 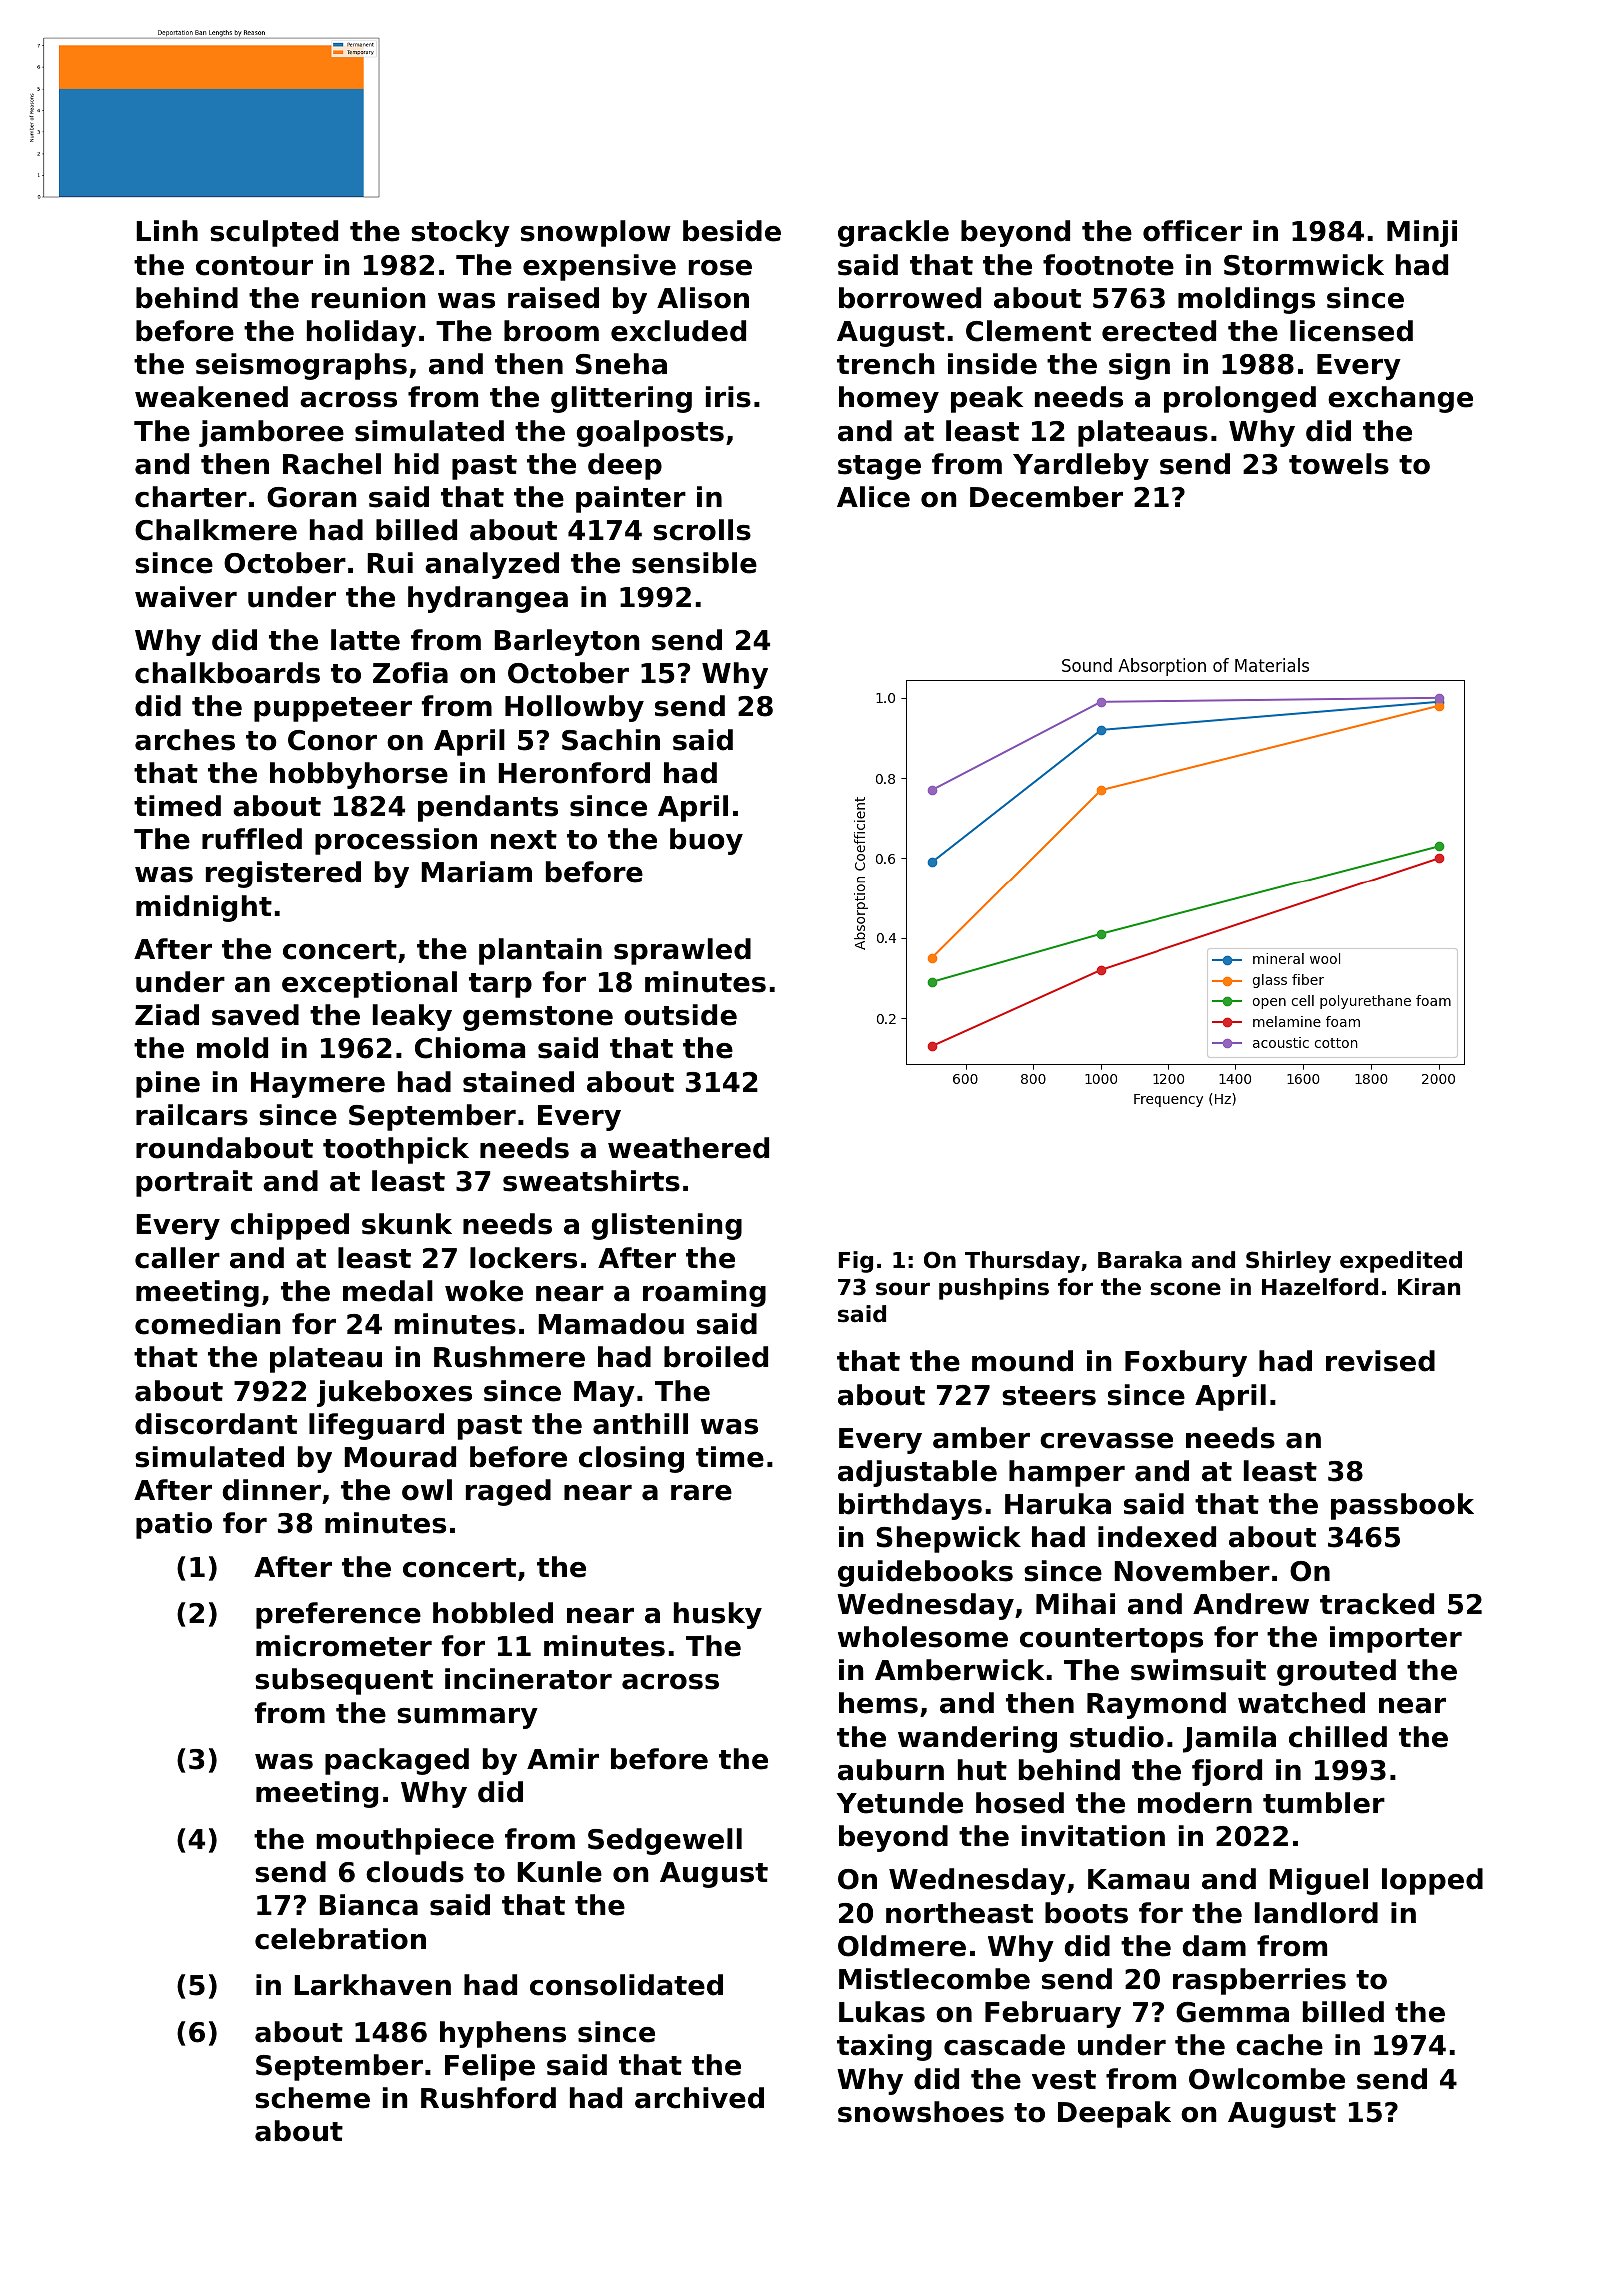 What do you see at coordinates (312, 2098) in the screenshot?
I see `scheme` at bounding box center [312, 2098].
